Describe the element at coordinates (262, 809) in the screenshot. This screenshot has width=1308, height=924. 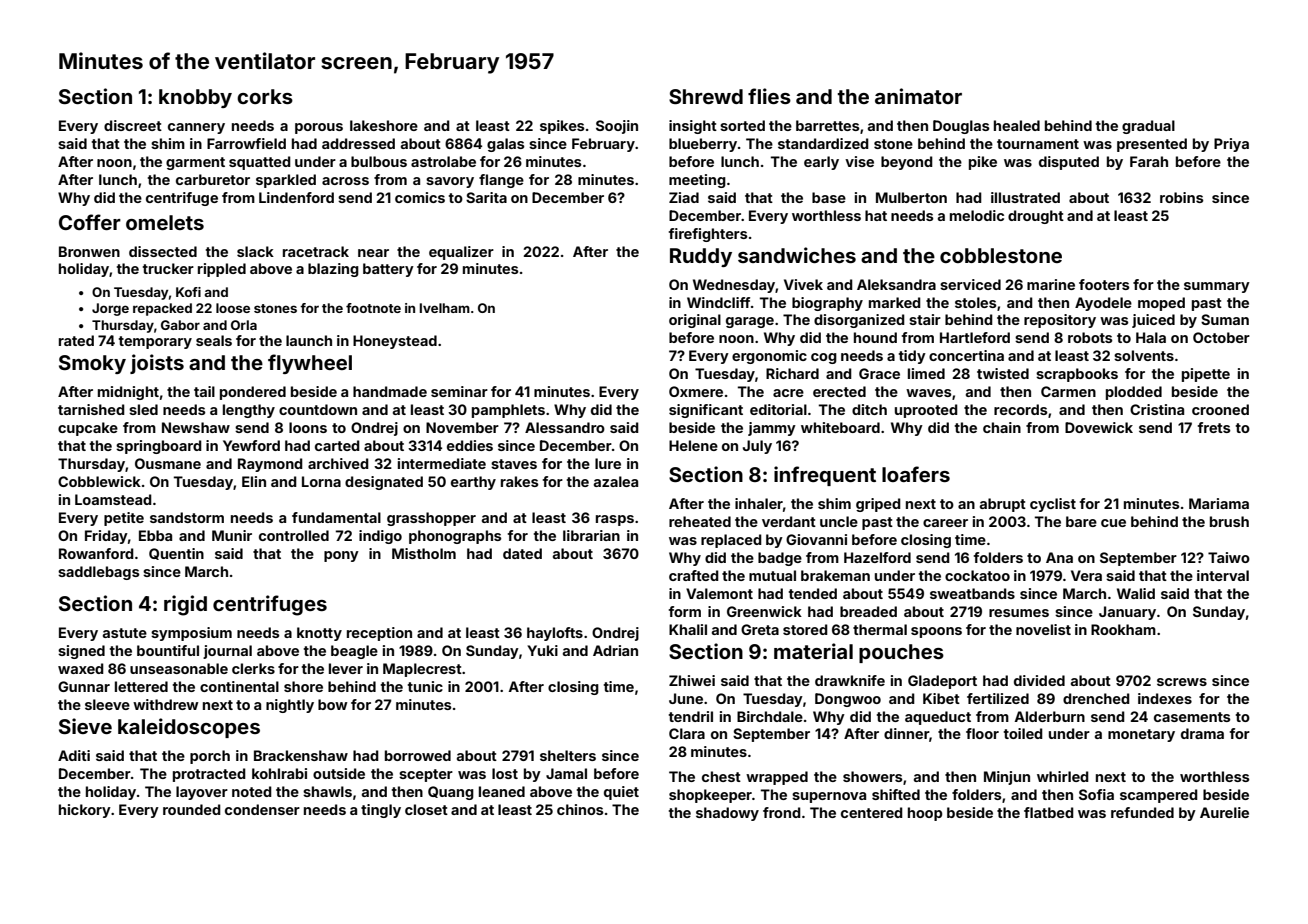
I see `condenser` at that location.
